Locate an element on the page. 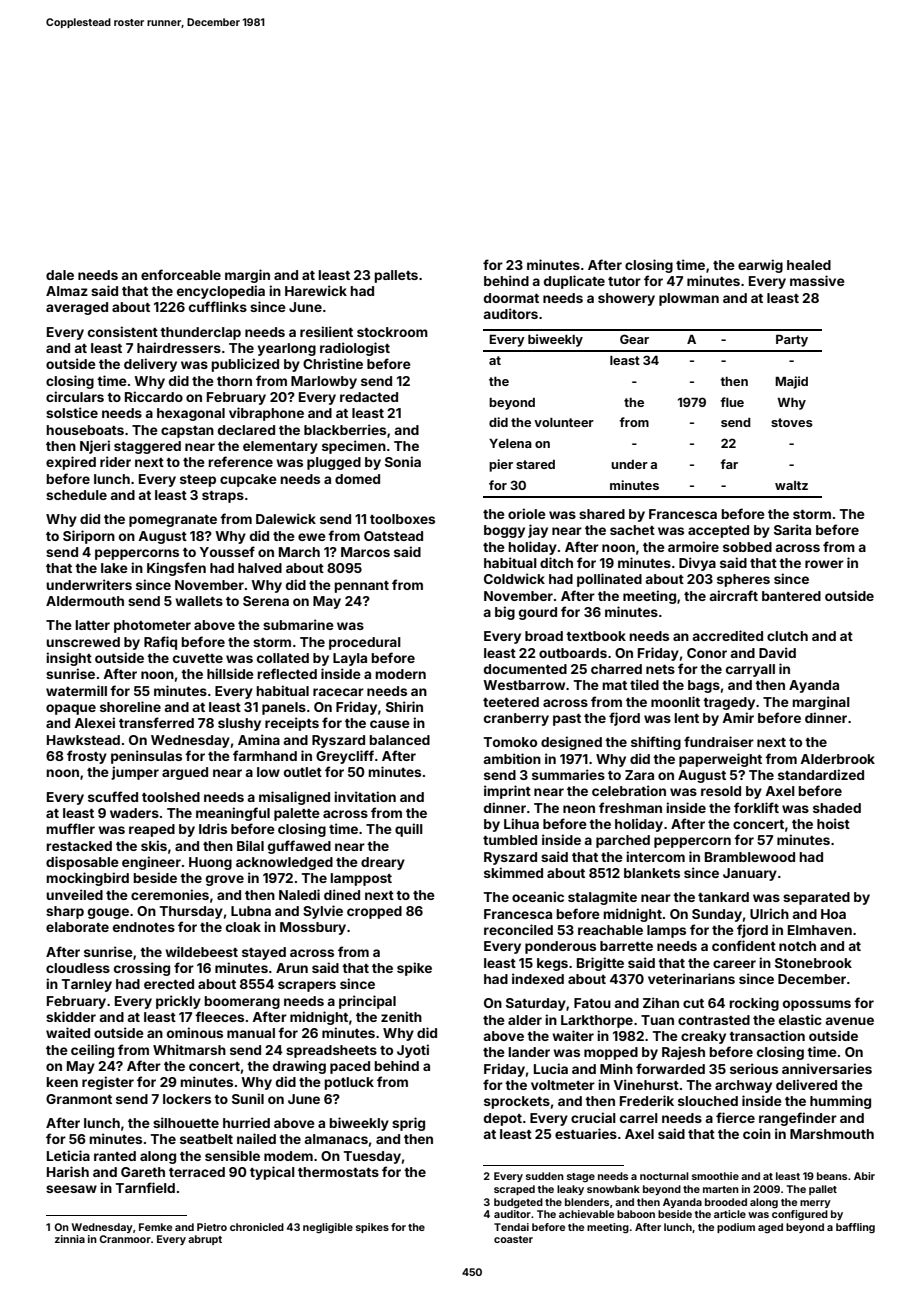  outboards is located at coordinates (573, 653).
